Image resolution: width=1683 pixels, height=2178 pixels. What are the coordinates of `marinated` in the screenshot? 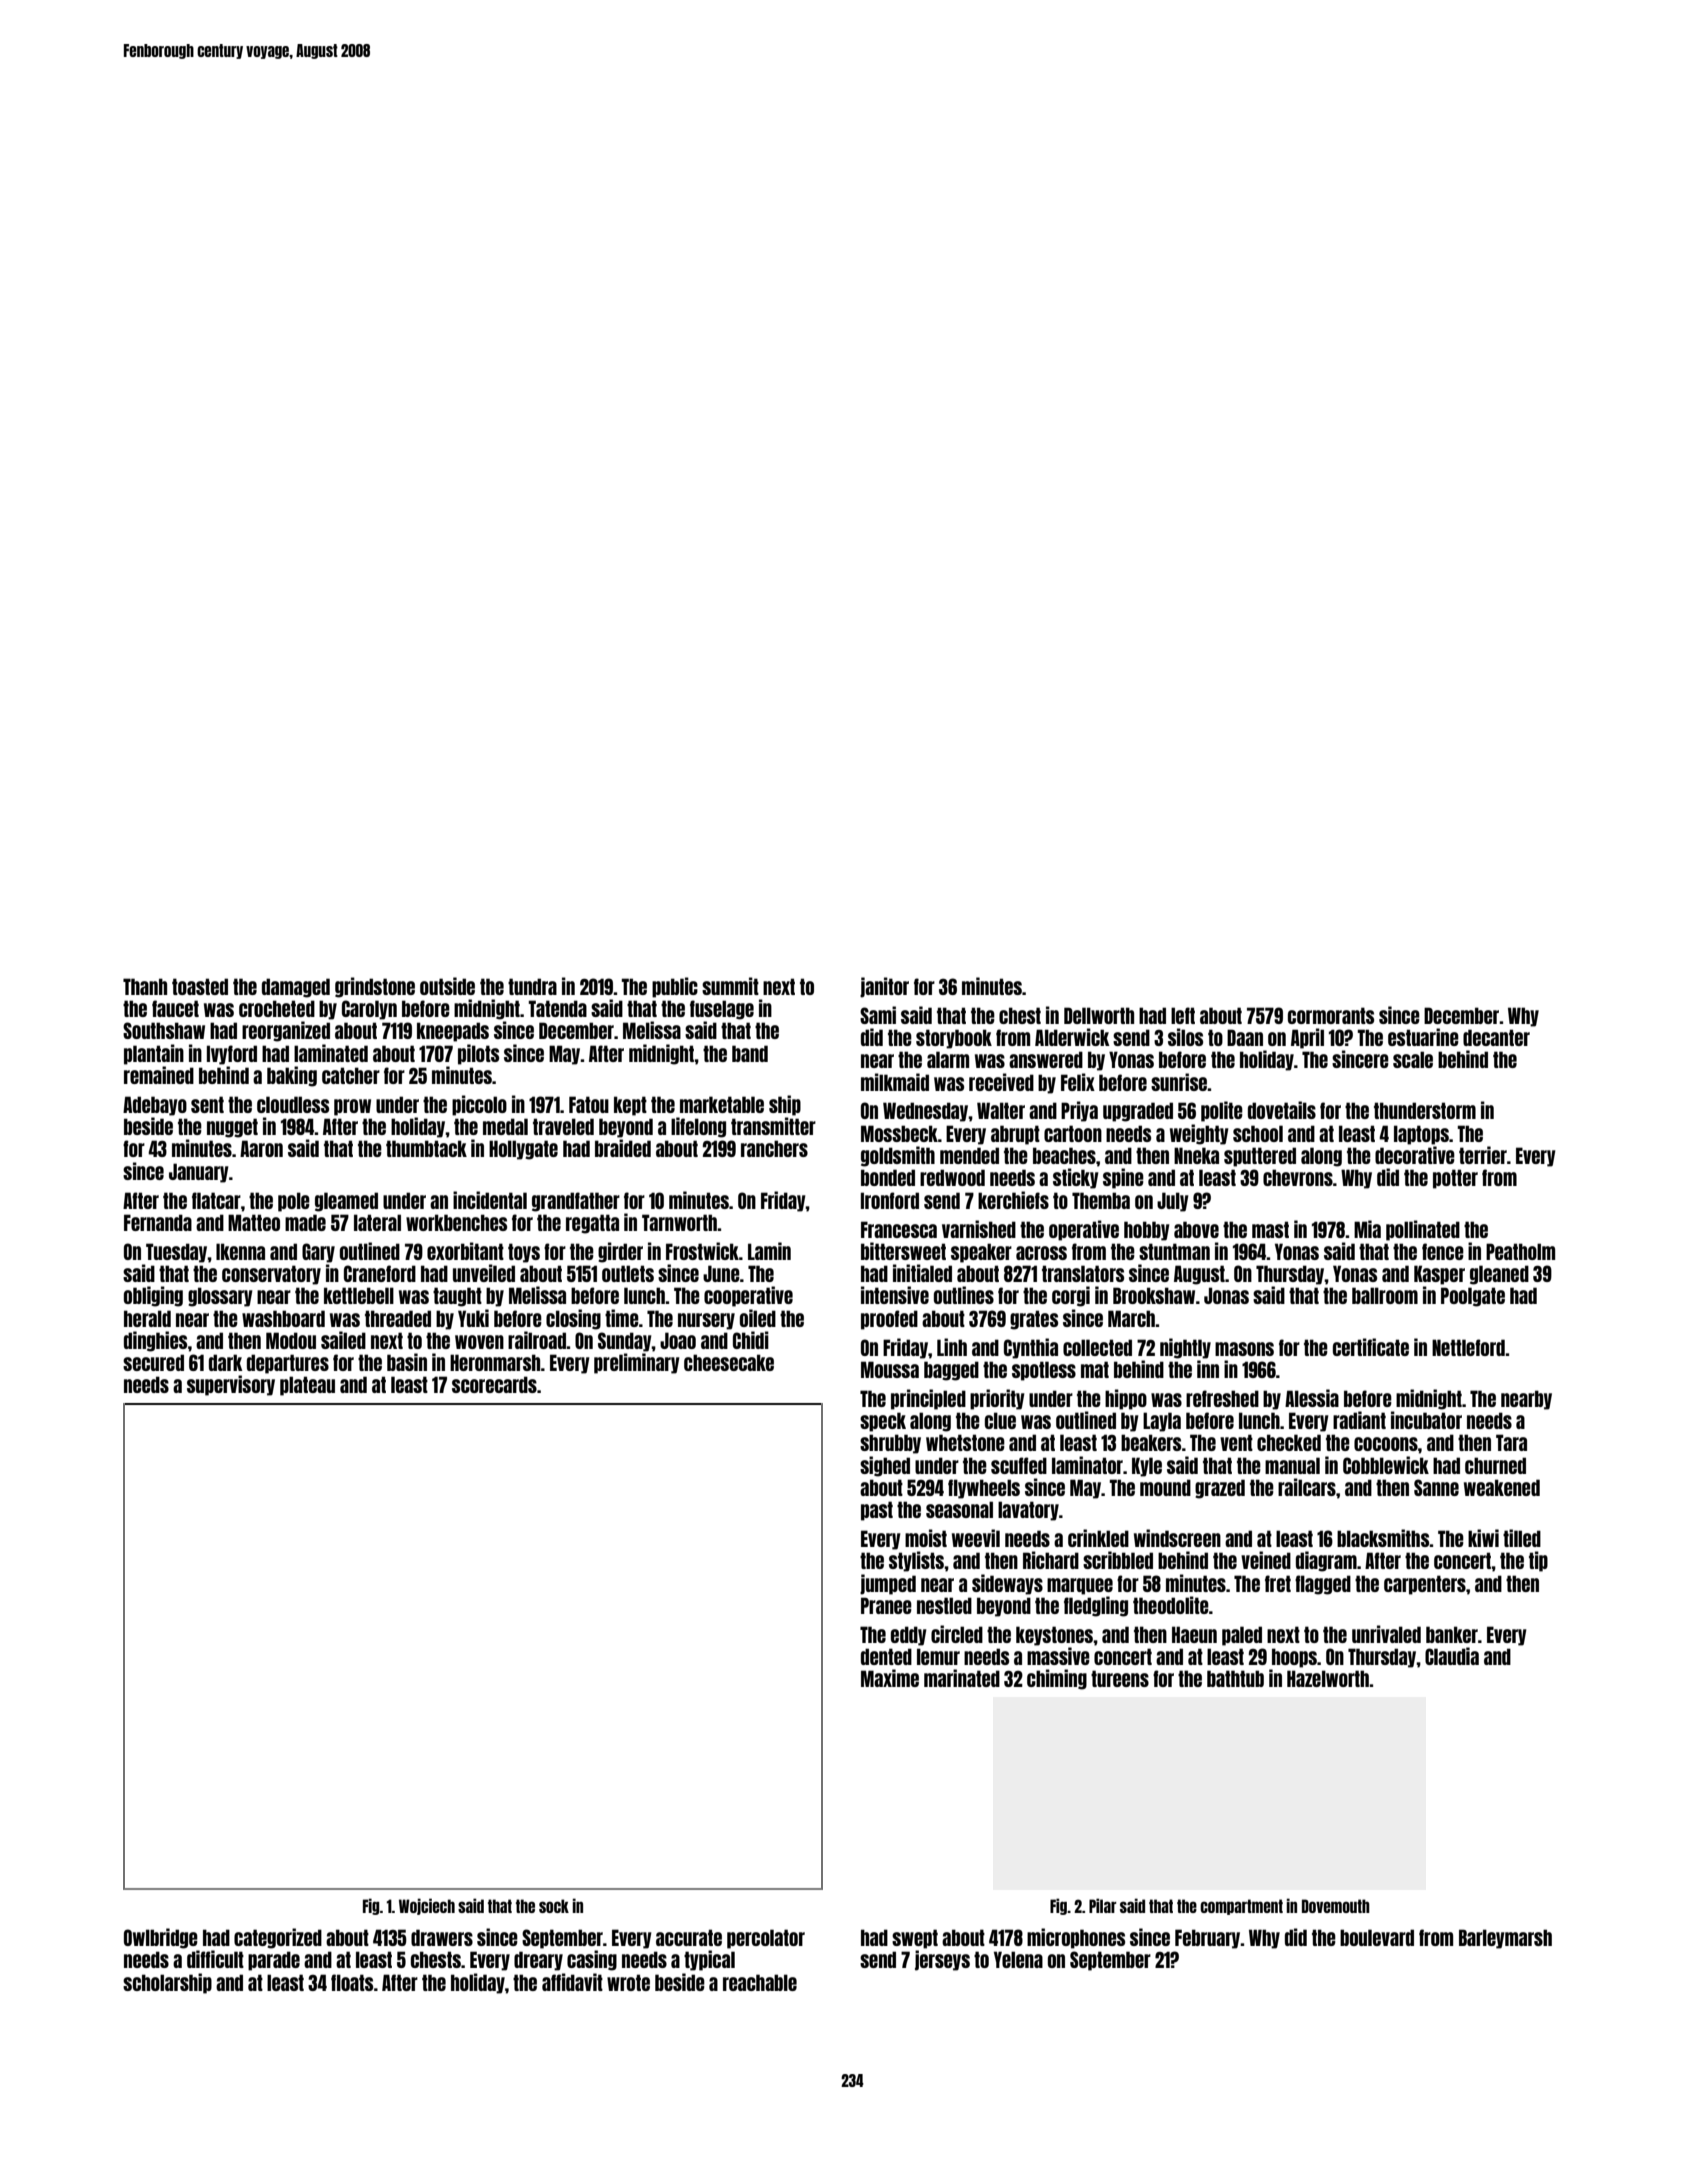 It's located at (962, 1678).
